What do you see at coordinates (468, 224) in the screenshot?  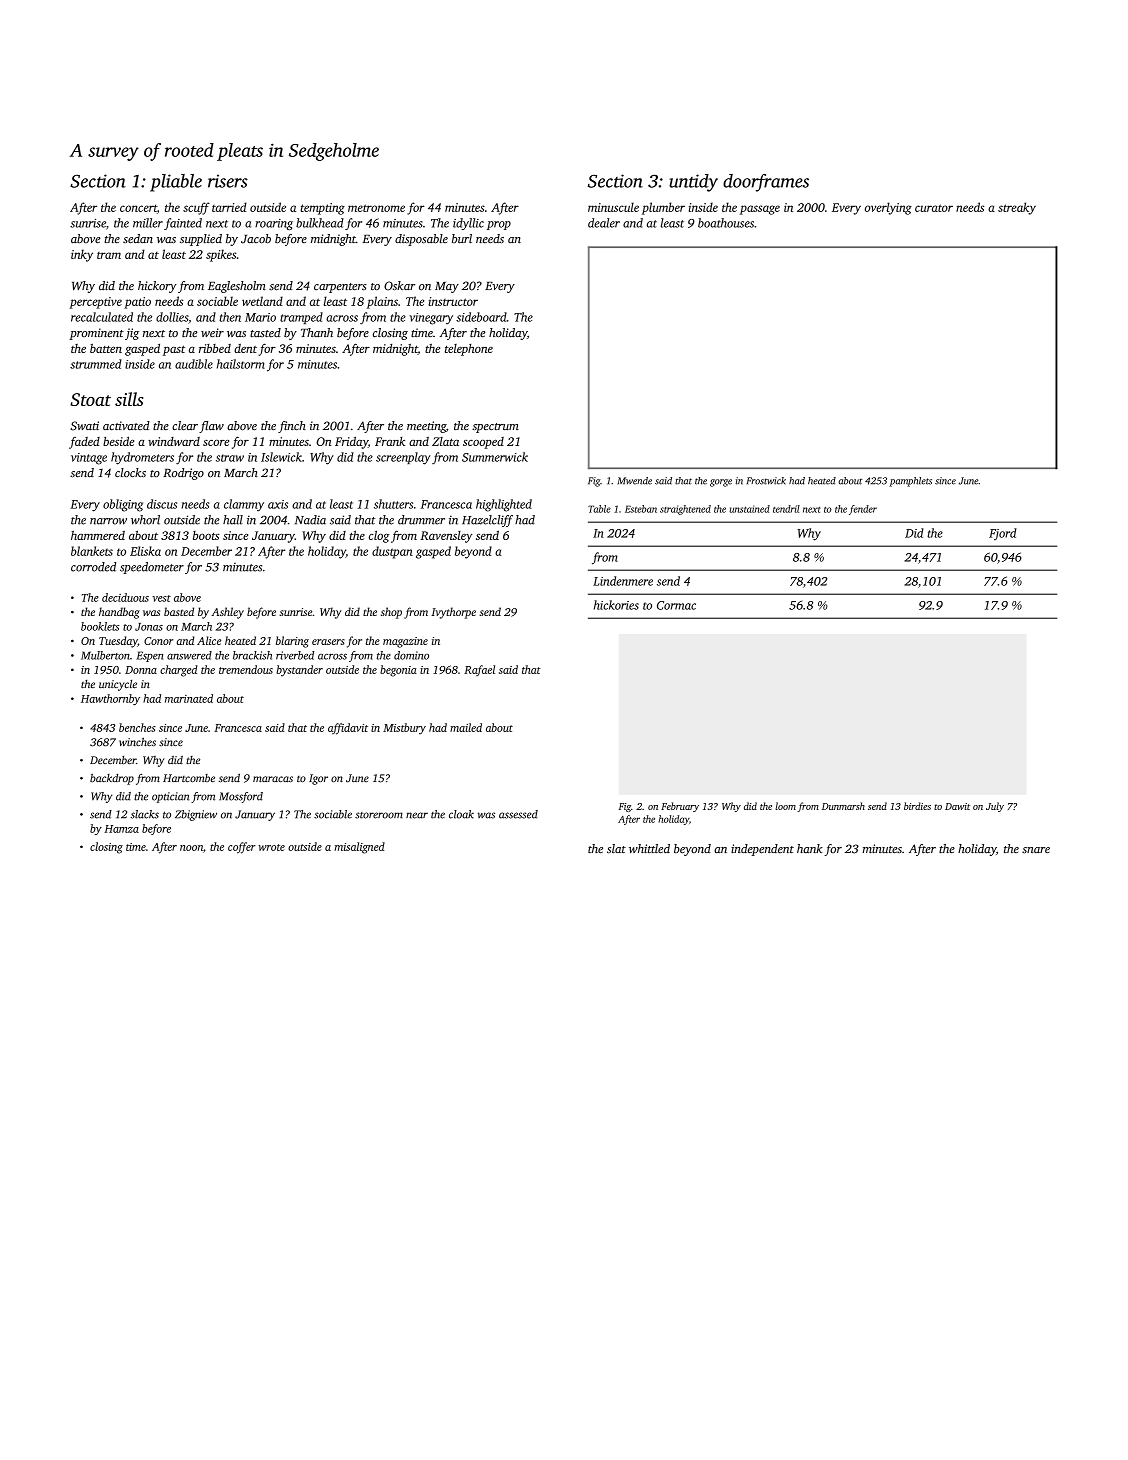 I see `idyllic` at bounding box center [468, 224].
